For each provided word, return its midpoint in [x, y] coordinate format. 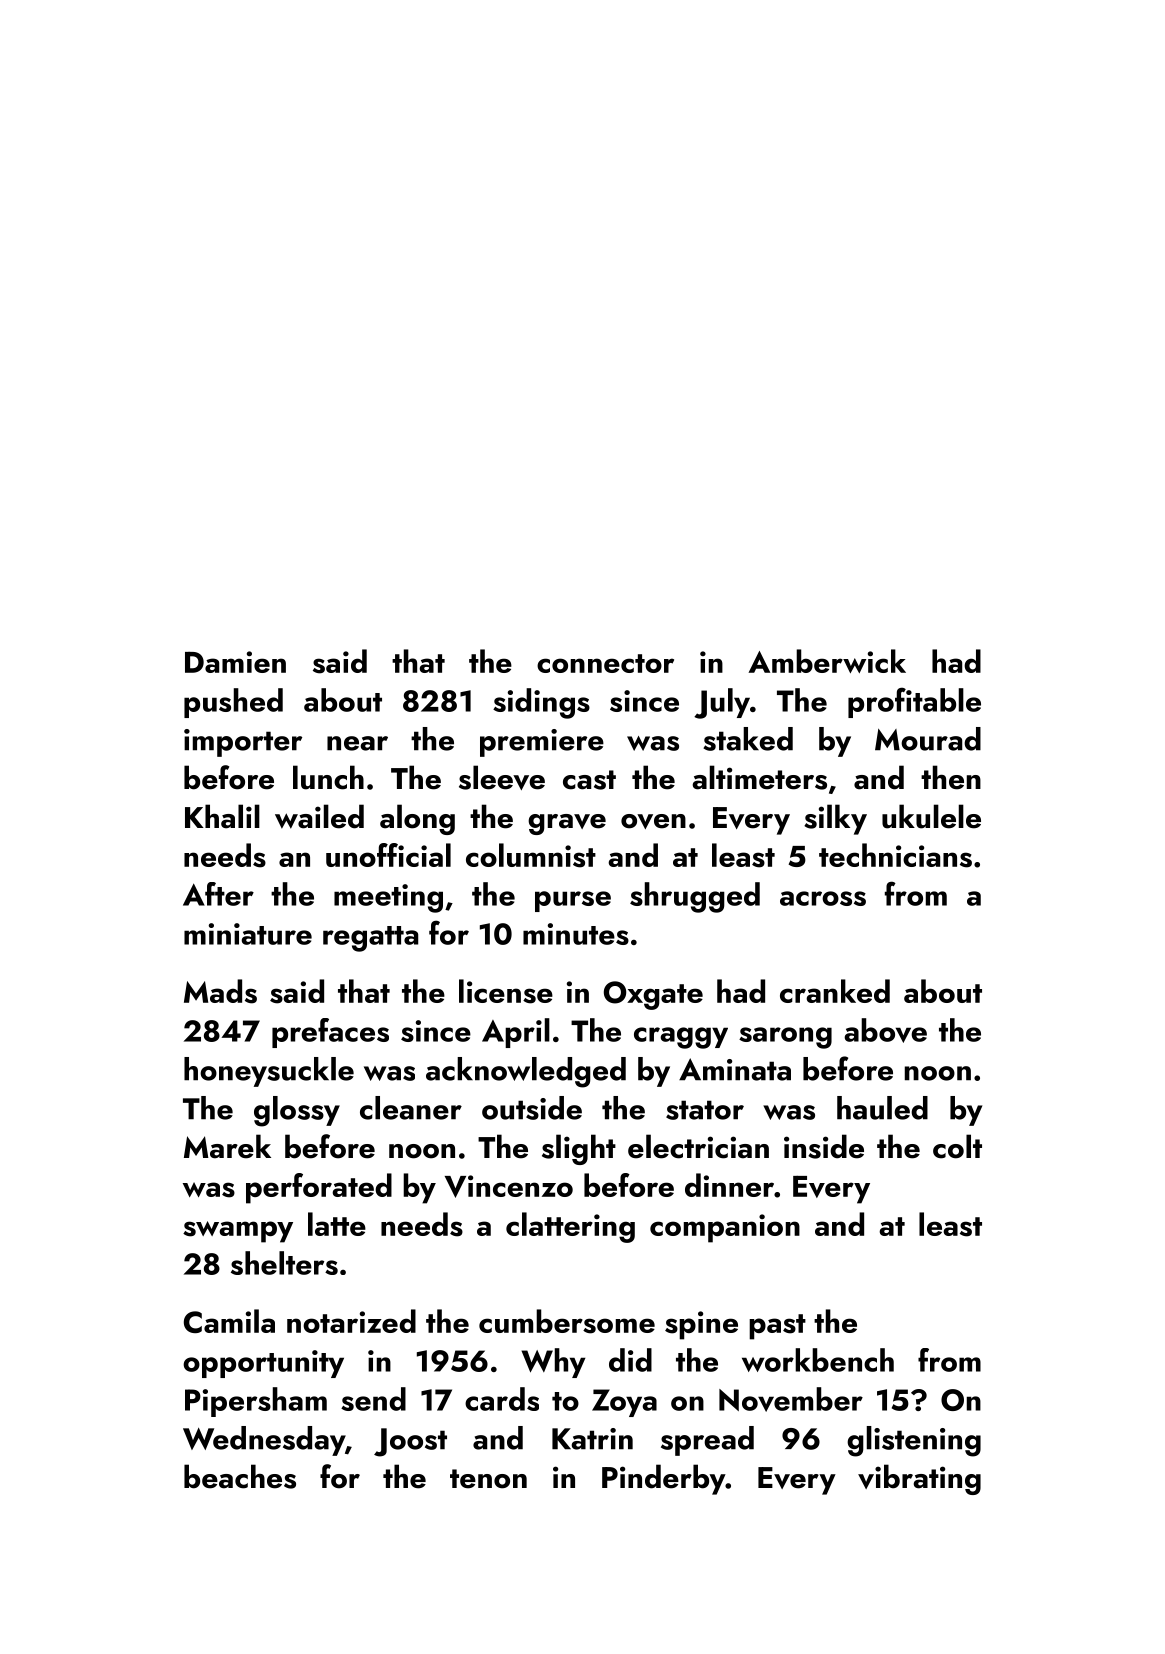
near [357, 743]
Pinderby [663, 1479]
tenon [488, 1479]
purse [573, 901]
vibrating [919, 1479]
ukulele [931, 816]
